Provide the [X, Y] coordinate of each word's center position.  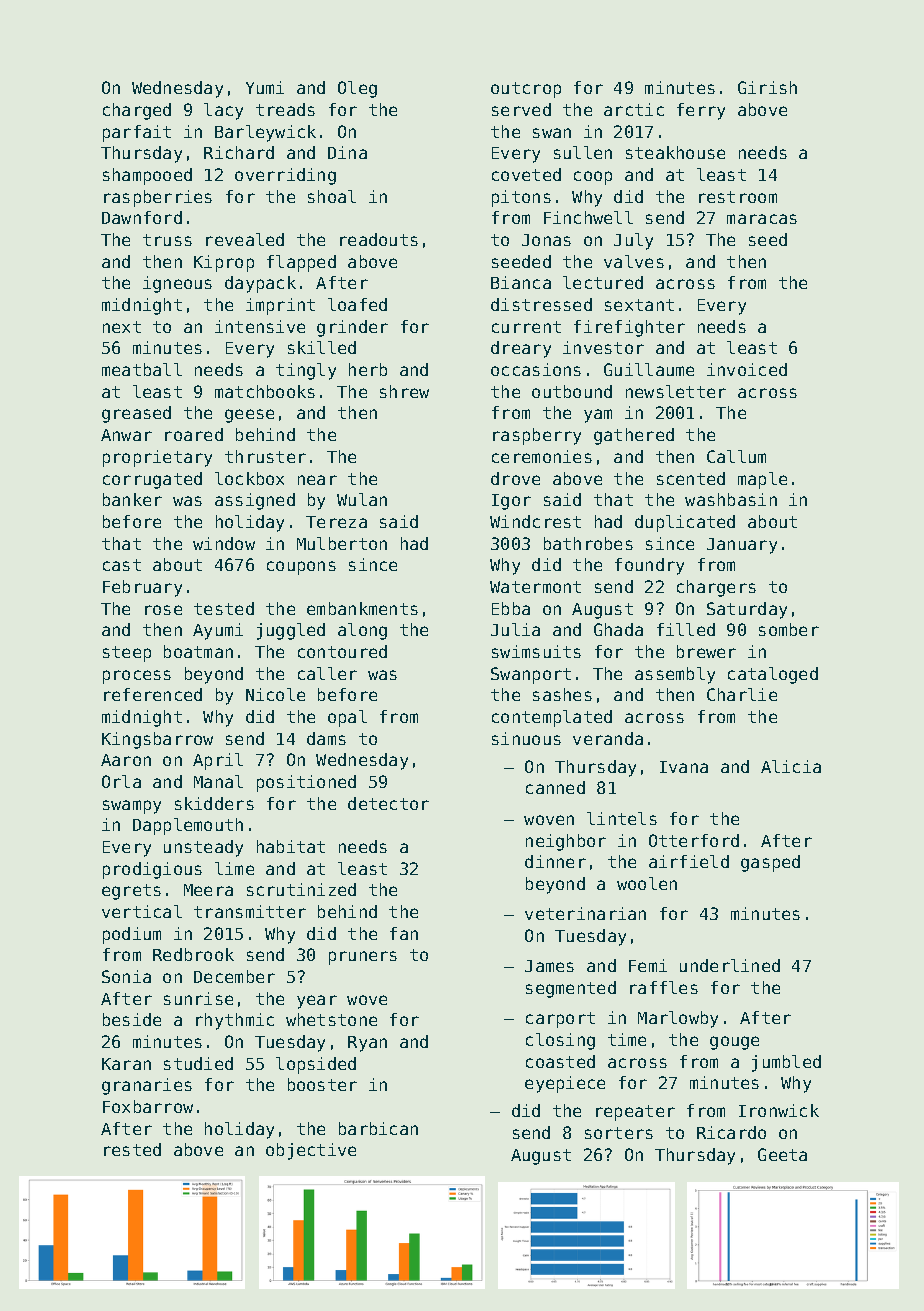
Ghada [618, 629]
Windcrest [535, 521]
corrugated [152, 480]
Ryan [367, 1044]
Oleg [357, 89]
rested [132, 1149]
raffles [664, 987]
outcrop [526, 90]
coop [593, 178]
